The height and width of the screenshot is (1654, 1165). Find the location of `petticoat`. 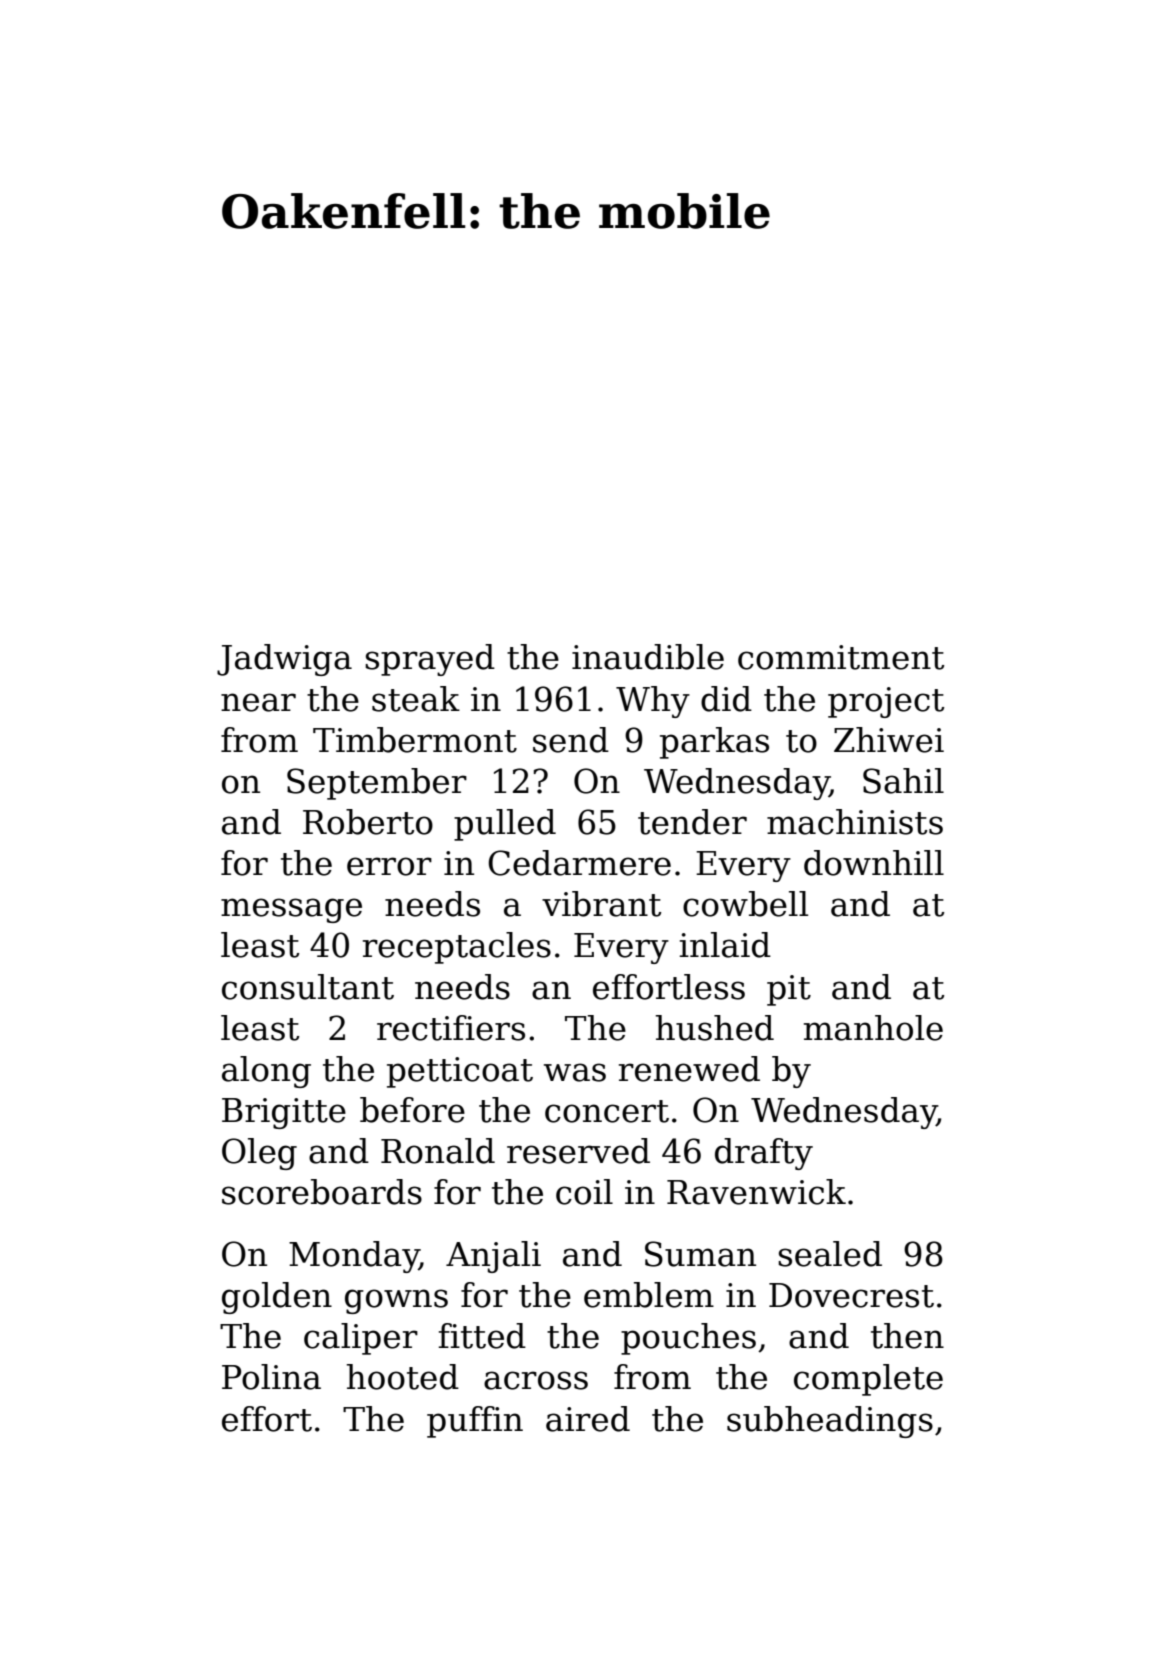

petticoat is located at coordinates (460, 1072).
